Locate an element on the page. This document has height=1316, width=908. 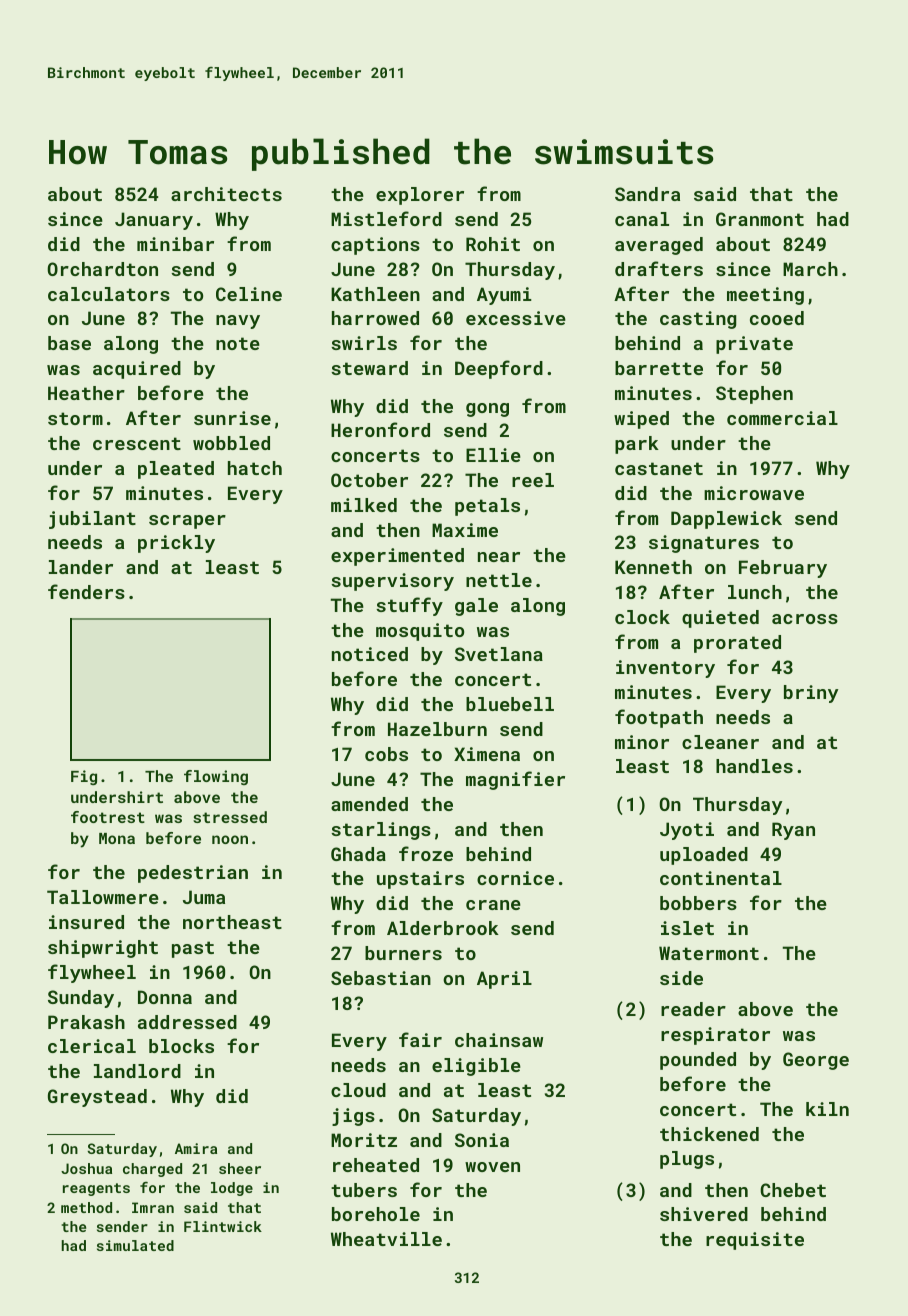
bobbers is located at coordinates (698, 903).
